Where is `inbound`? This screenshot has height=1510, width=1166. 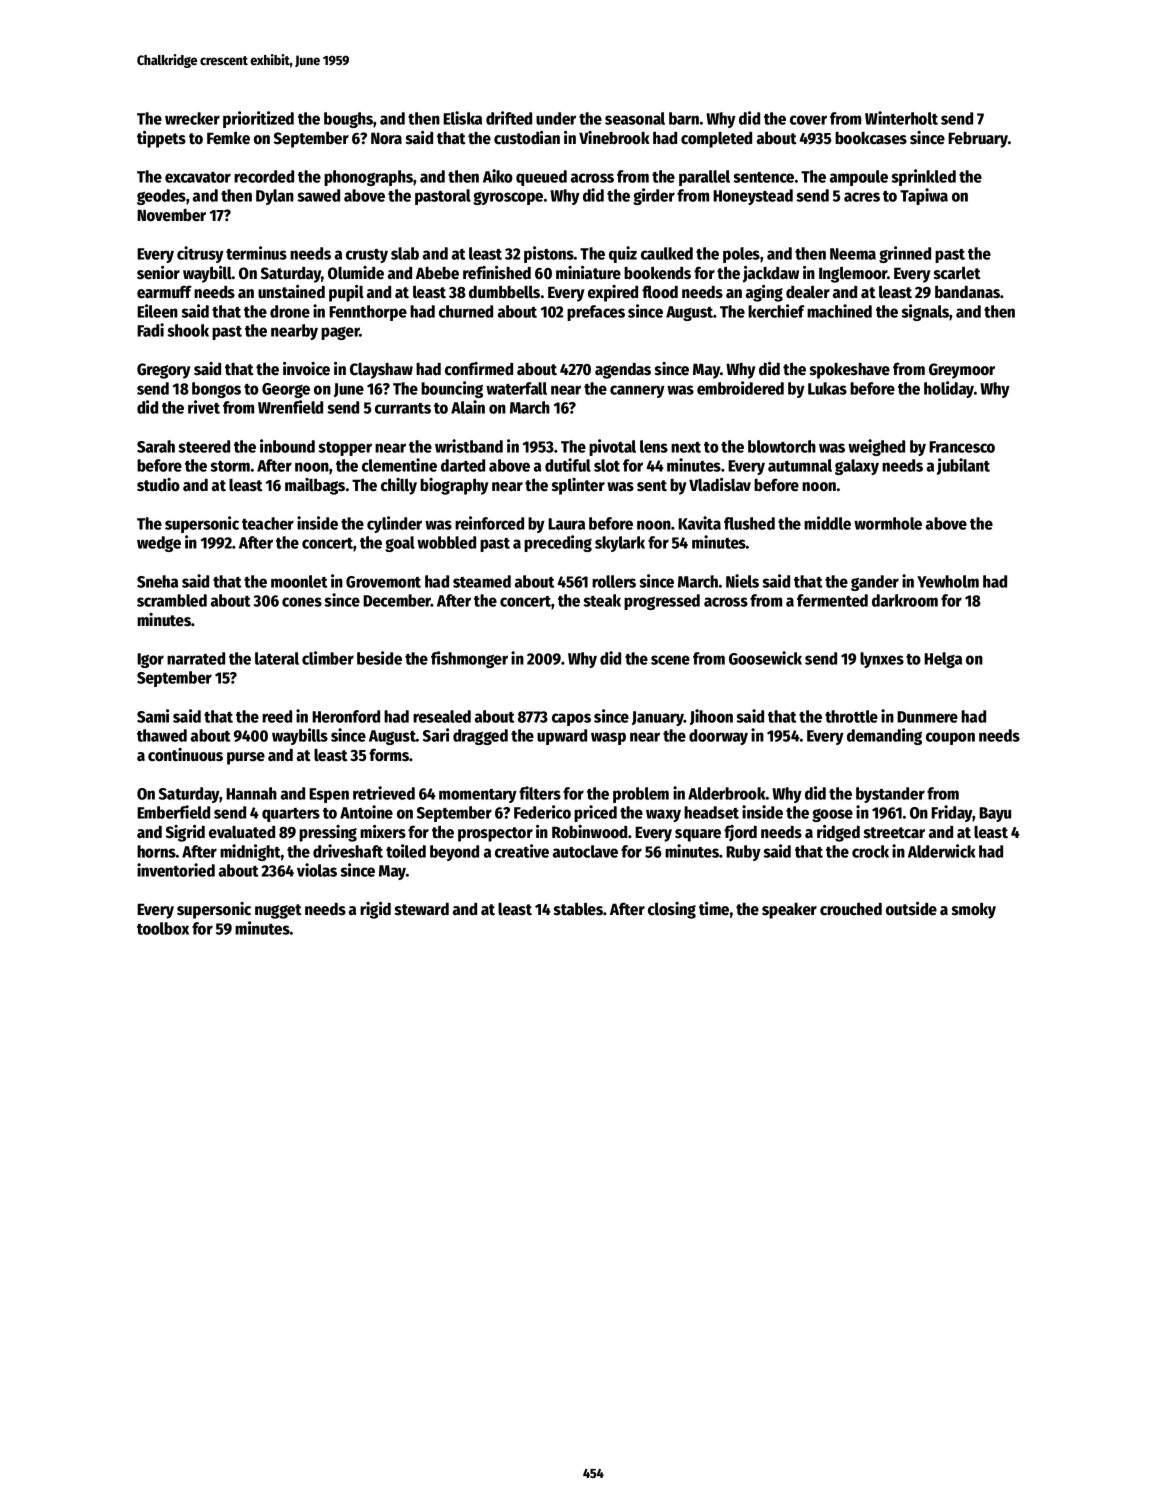
inbound is located at coordinates (287, 446).
